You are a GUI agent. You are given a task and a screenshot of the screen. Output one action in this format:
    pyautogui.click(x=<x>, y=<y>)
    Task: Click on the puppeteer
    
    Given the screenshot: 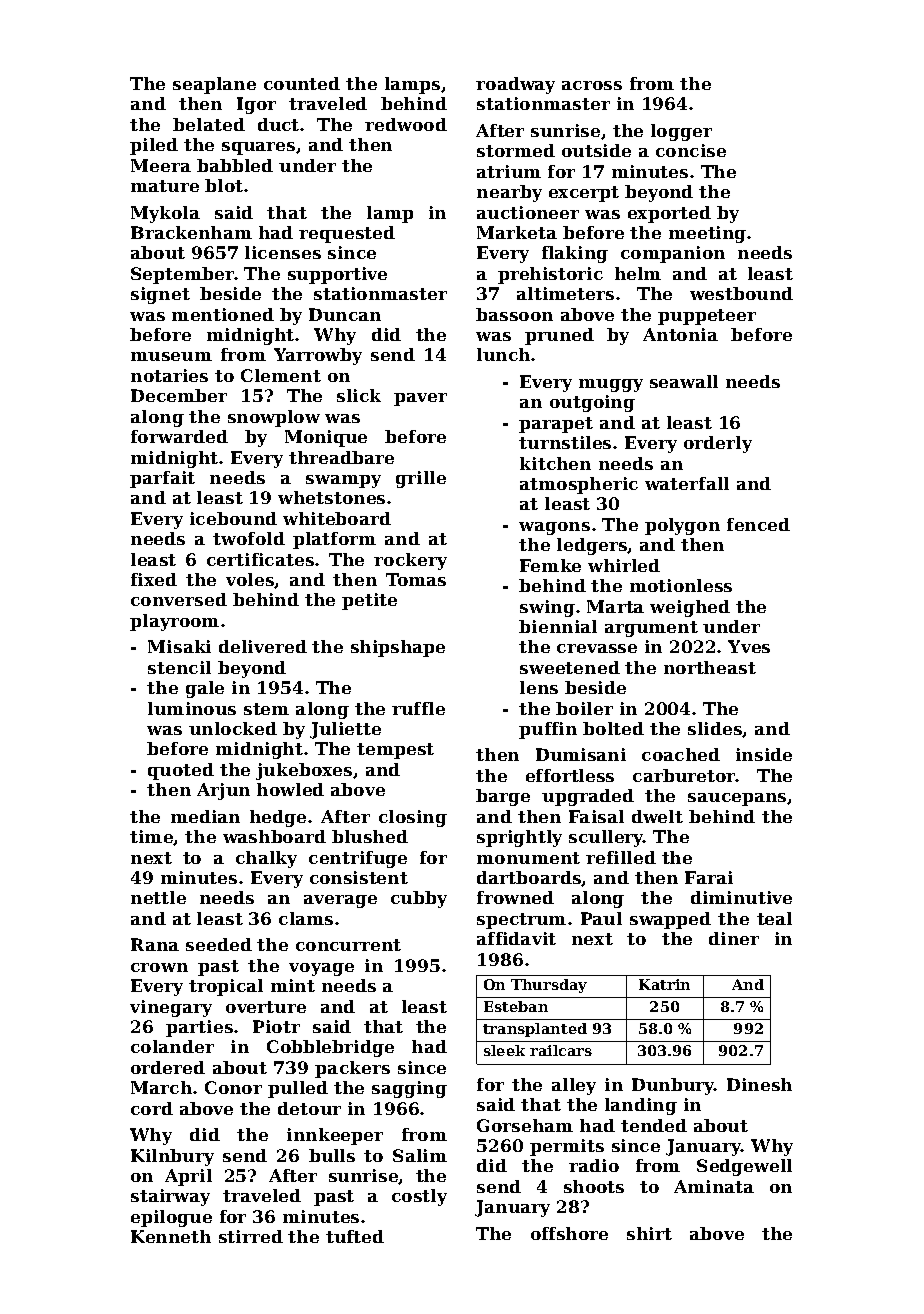 What is the action you would take?
    pyautogui.click(x=707, y=317)
